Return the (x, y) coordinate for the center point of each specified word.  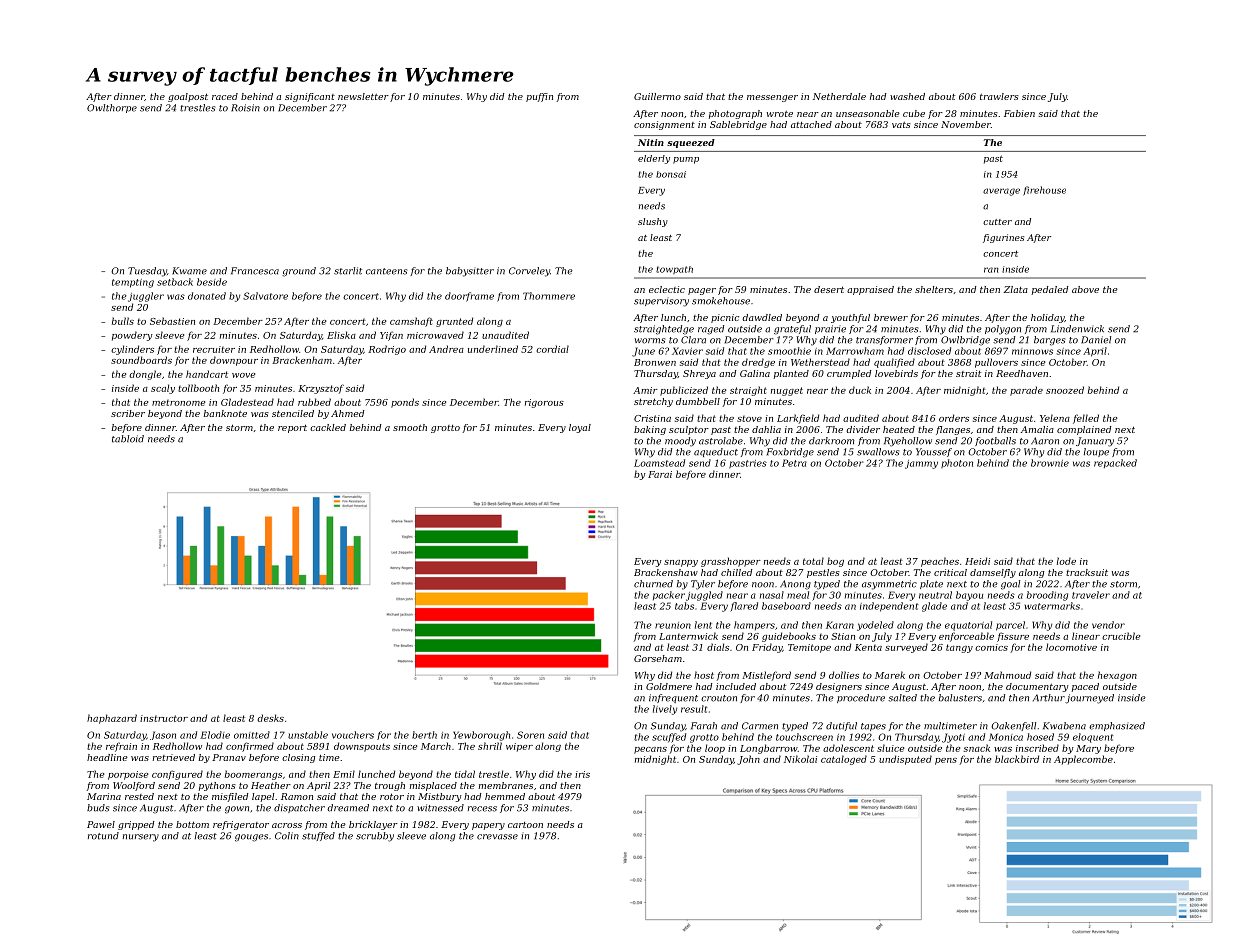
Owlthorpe (112, 108)
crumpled (849, 374)
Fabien (1019, 113)
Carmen (760, 726)
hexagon (1117, 676)
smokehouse (721, 301)
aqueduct (716, 452)
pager (702, 291)
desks (271, 718)
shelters (934, 289)
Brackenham (302, 360)
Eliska (341, 335)
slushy (653, 222)
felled (1086, 419)
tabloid (128, 439)
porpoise (128, 775)
